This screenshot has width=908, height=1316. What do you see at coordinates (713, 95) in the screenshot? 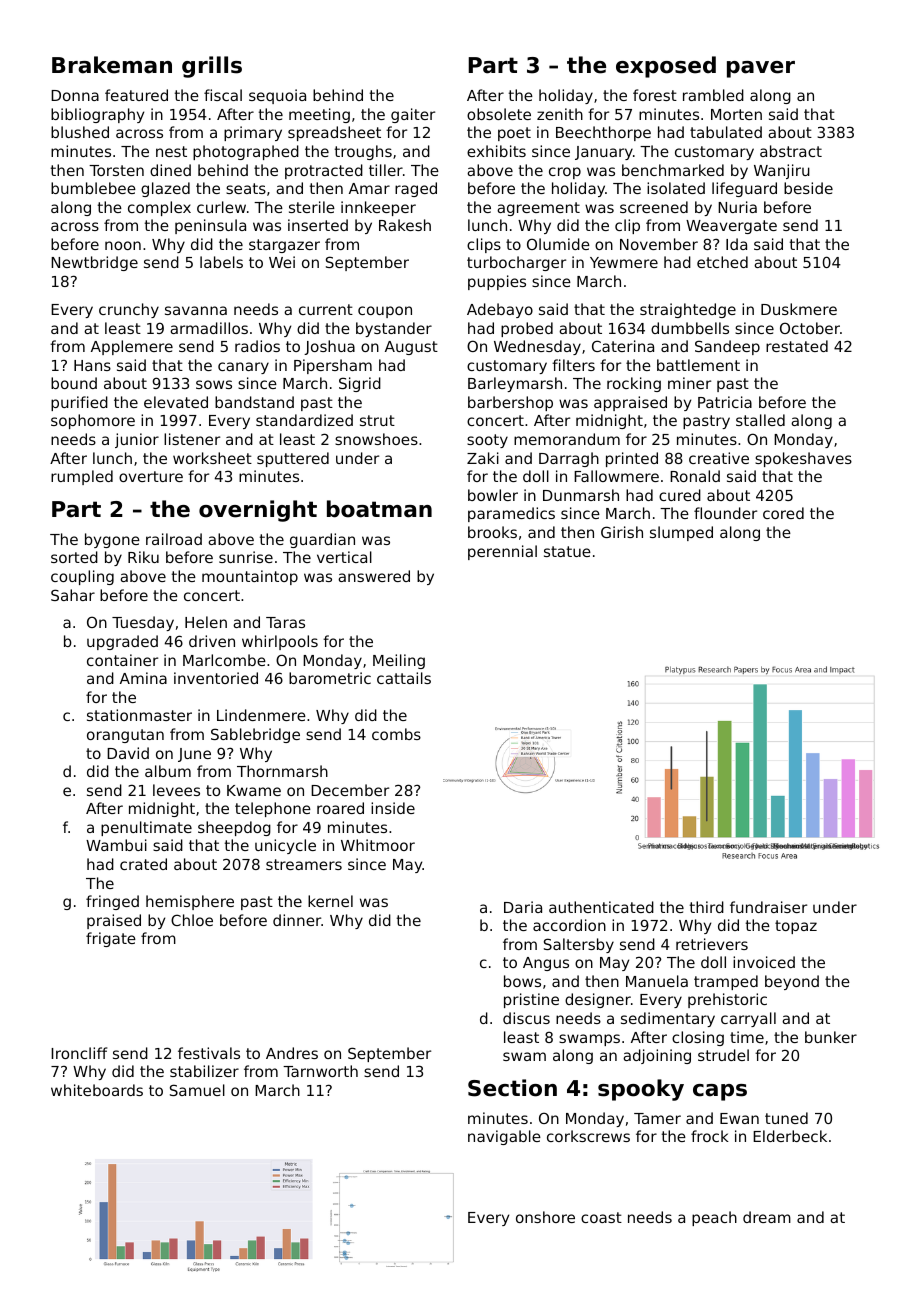
I see `rambled` at bounding box center [713, 95].
